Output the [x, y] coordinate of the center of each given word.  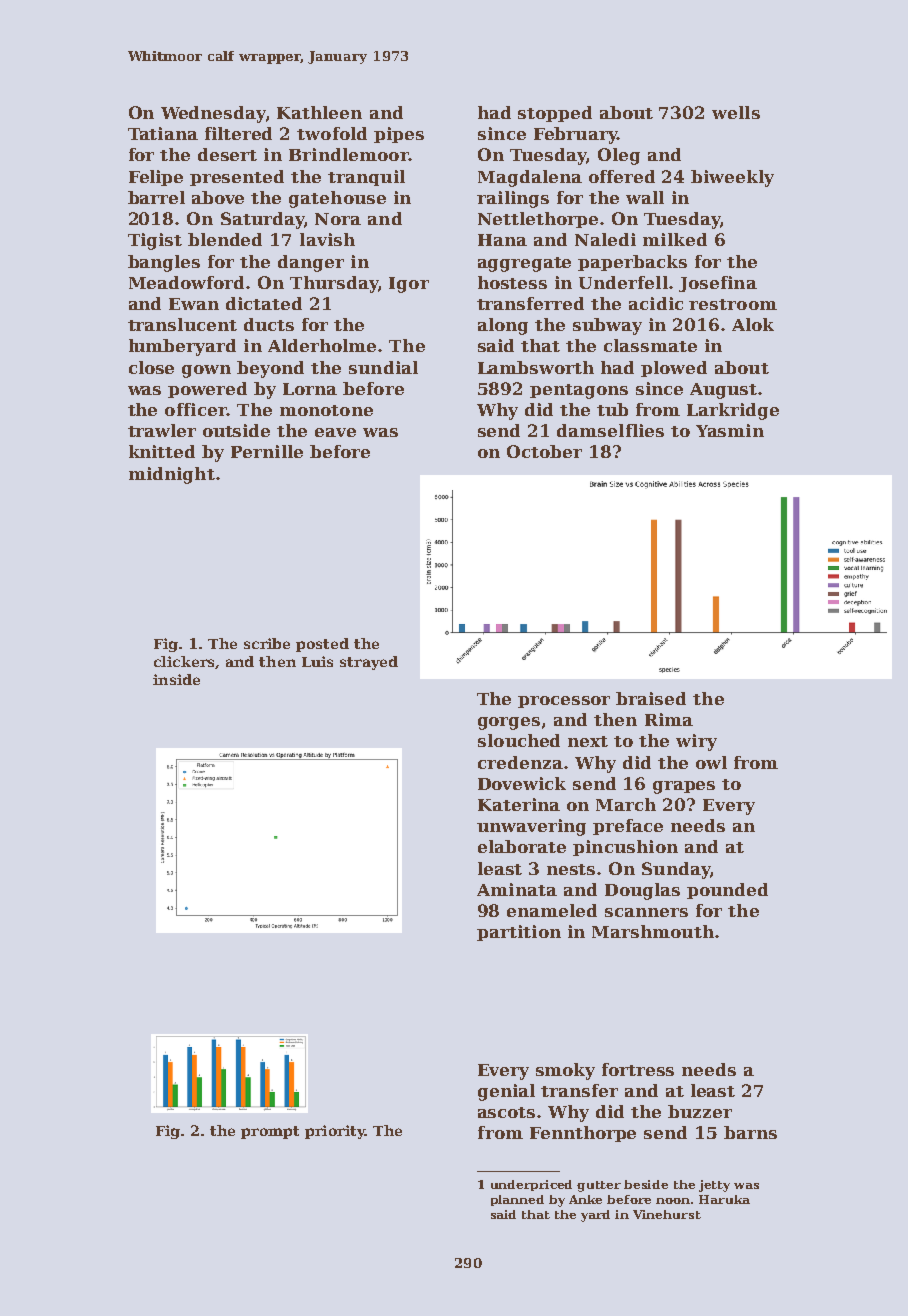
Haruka [724, 1199]
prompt [270, 1132]
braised [651, 698]
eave [335, 432]
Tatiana [163, 133]
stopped [555, 114]
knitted [162, 451]
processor [564, 702]
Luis [317, 661]
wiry [696, 742]
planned [517, 1200]
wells [736, 112]
